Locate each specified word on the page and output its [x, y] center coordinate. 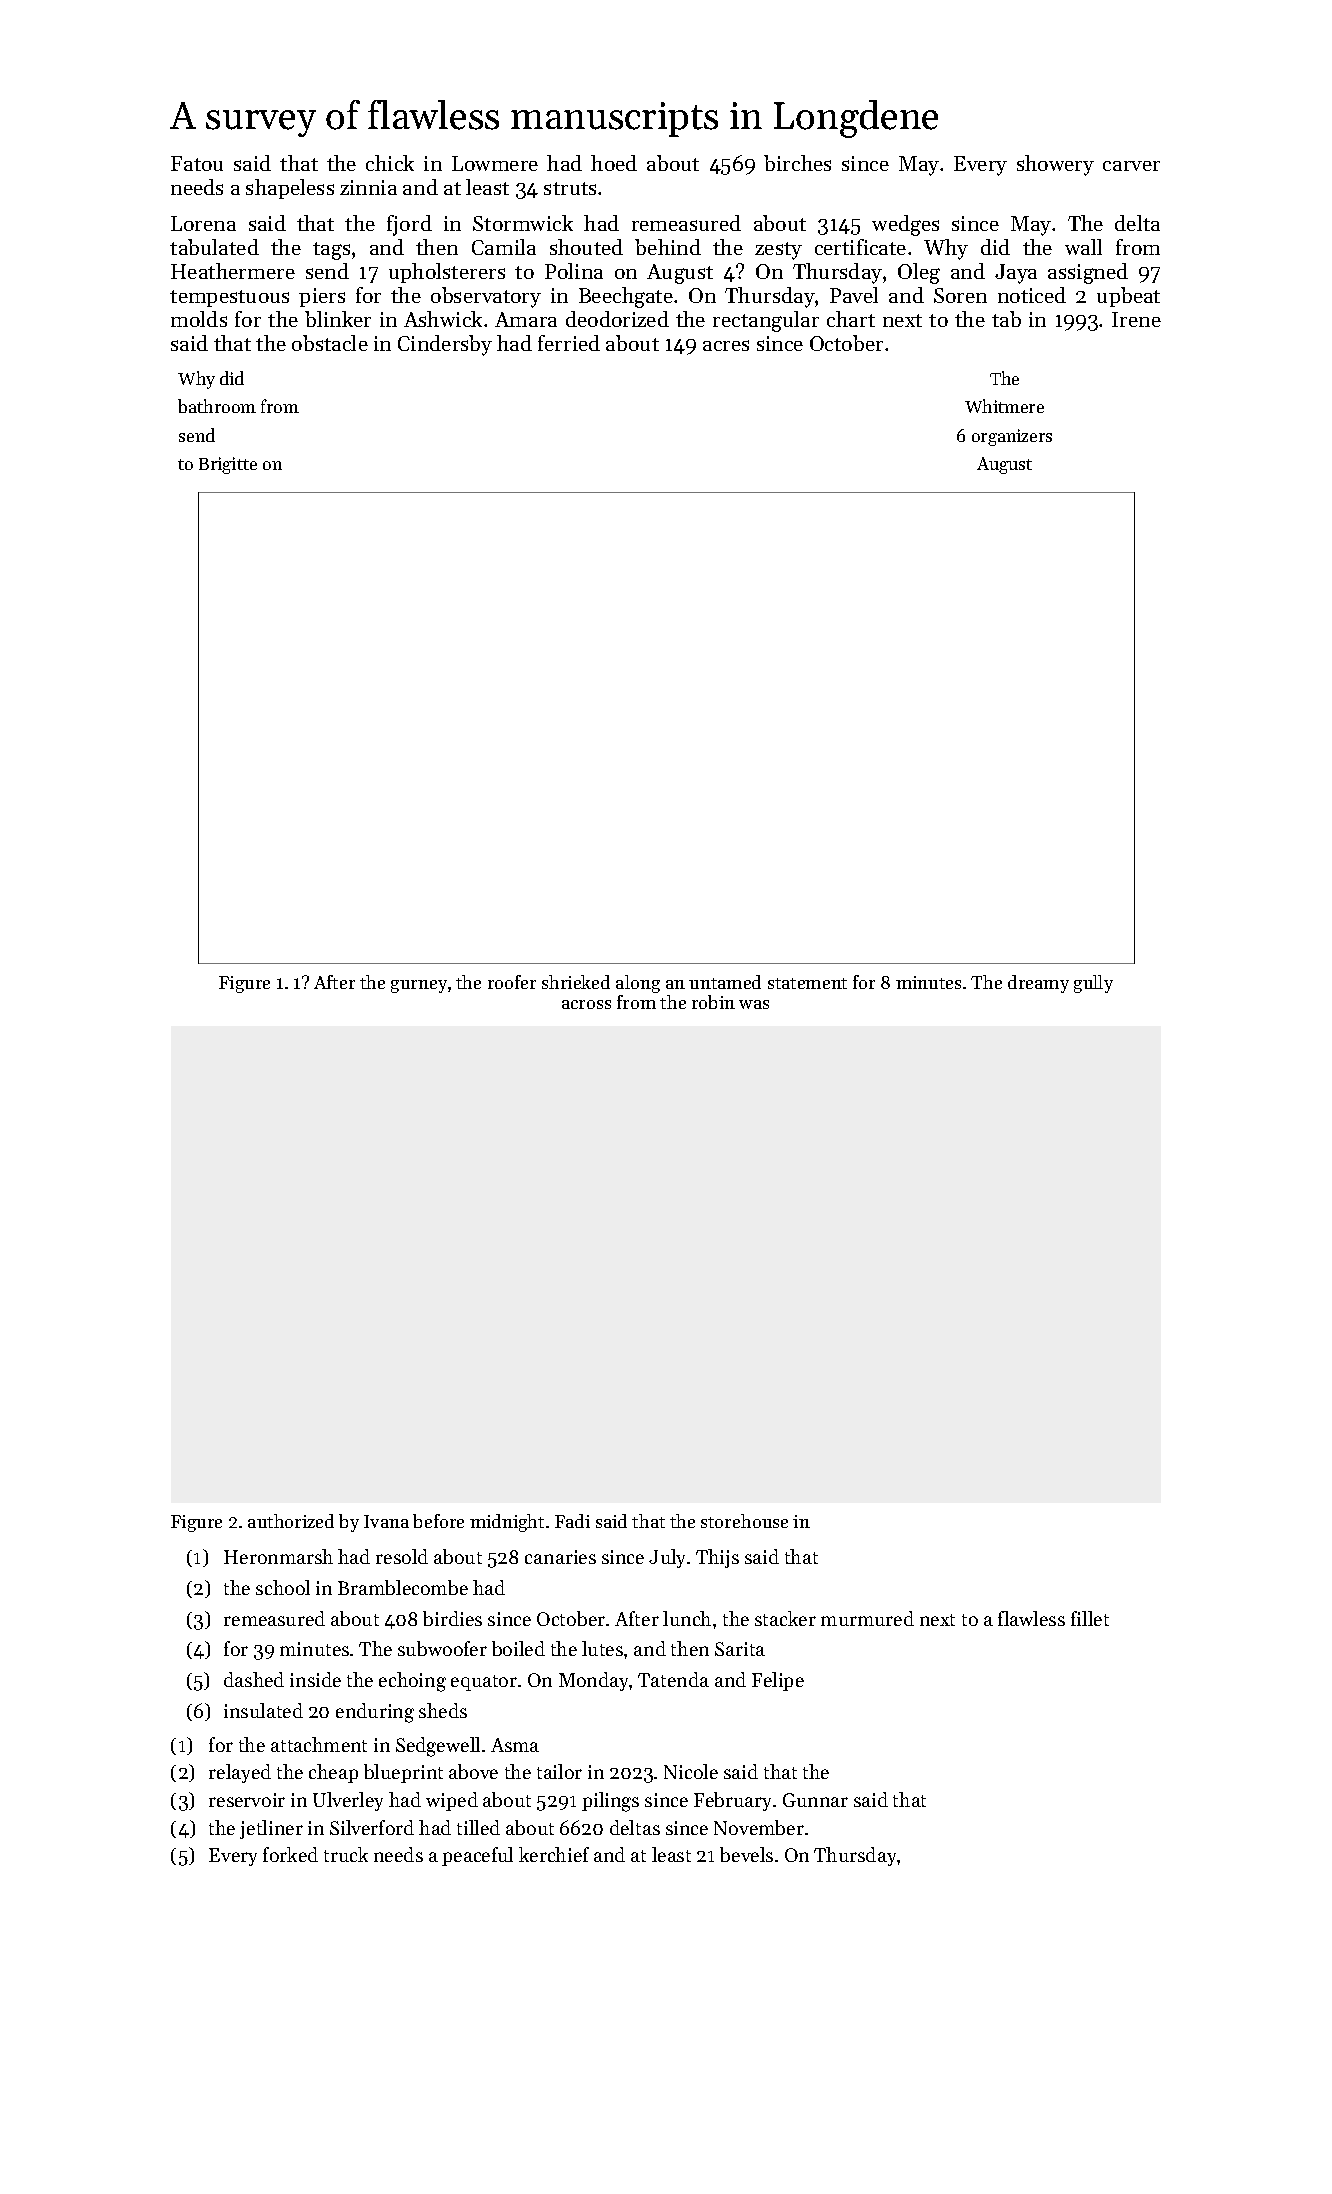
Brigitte [228, 465]
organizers [1012, 437]
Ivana [386, 1521]
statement [807, 983]
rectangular [766, 321]
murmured [867, 1618]
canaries [560, 1557]
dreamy [1038, 984]
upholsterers [447, 273]
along [638, 984]
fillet [1090, 1618]
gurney [419, 986]
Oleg [919, 273]
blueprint [403, 1773]
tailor [559, 1771]
